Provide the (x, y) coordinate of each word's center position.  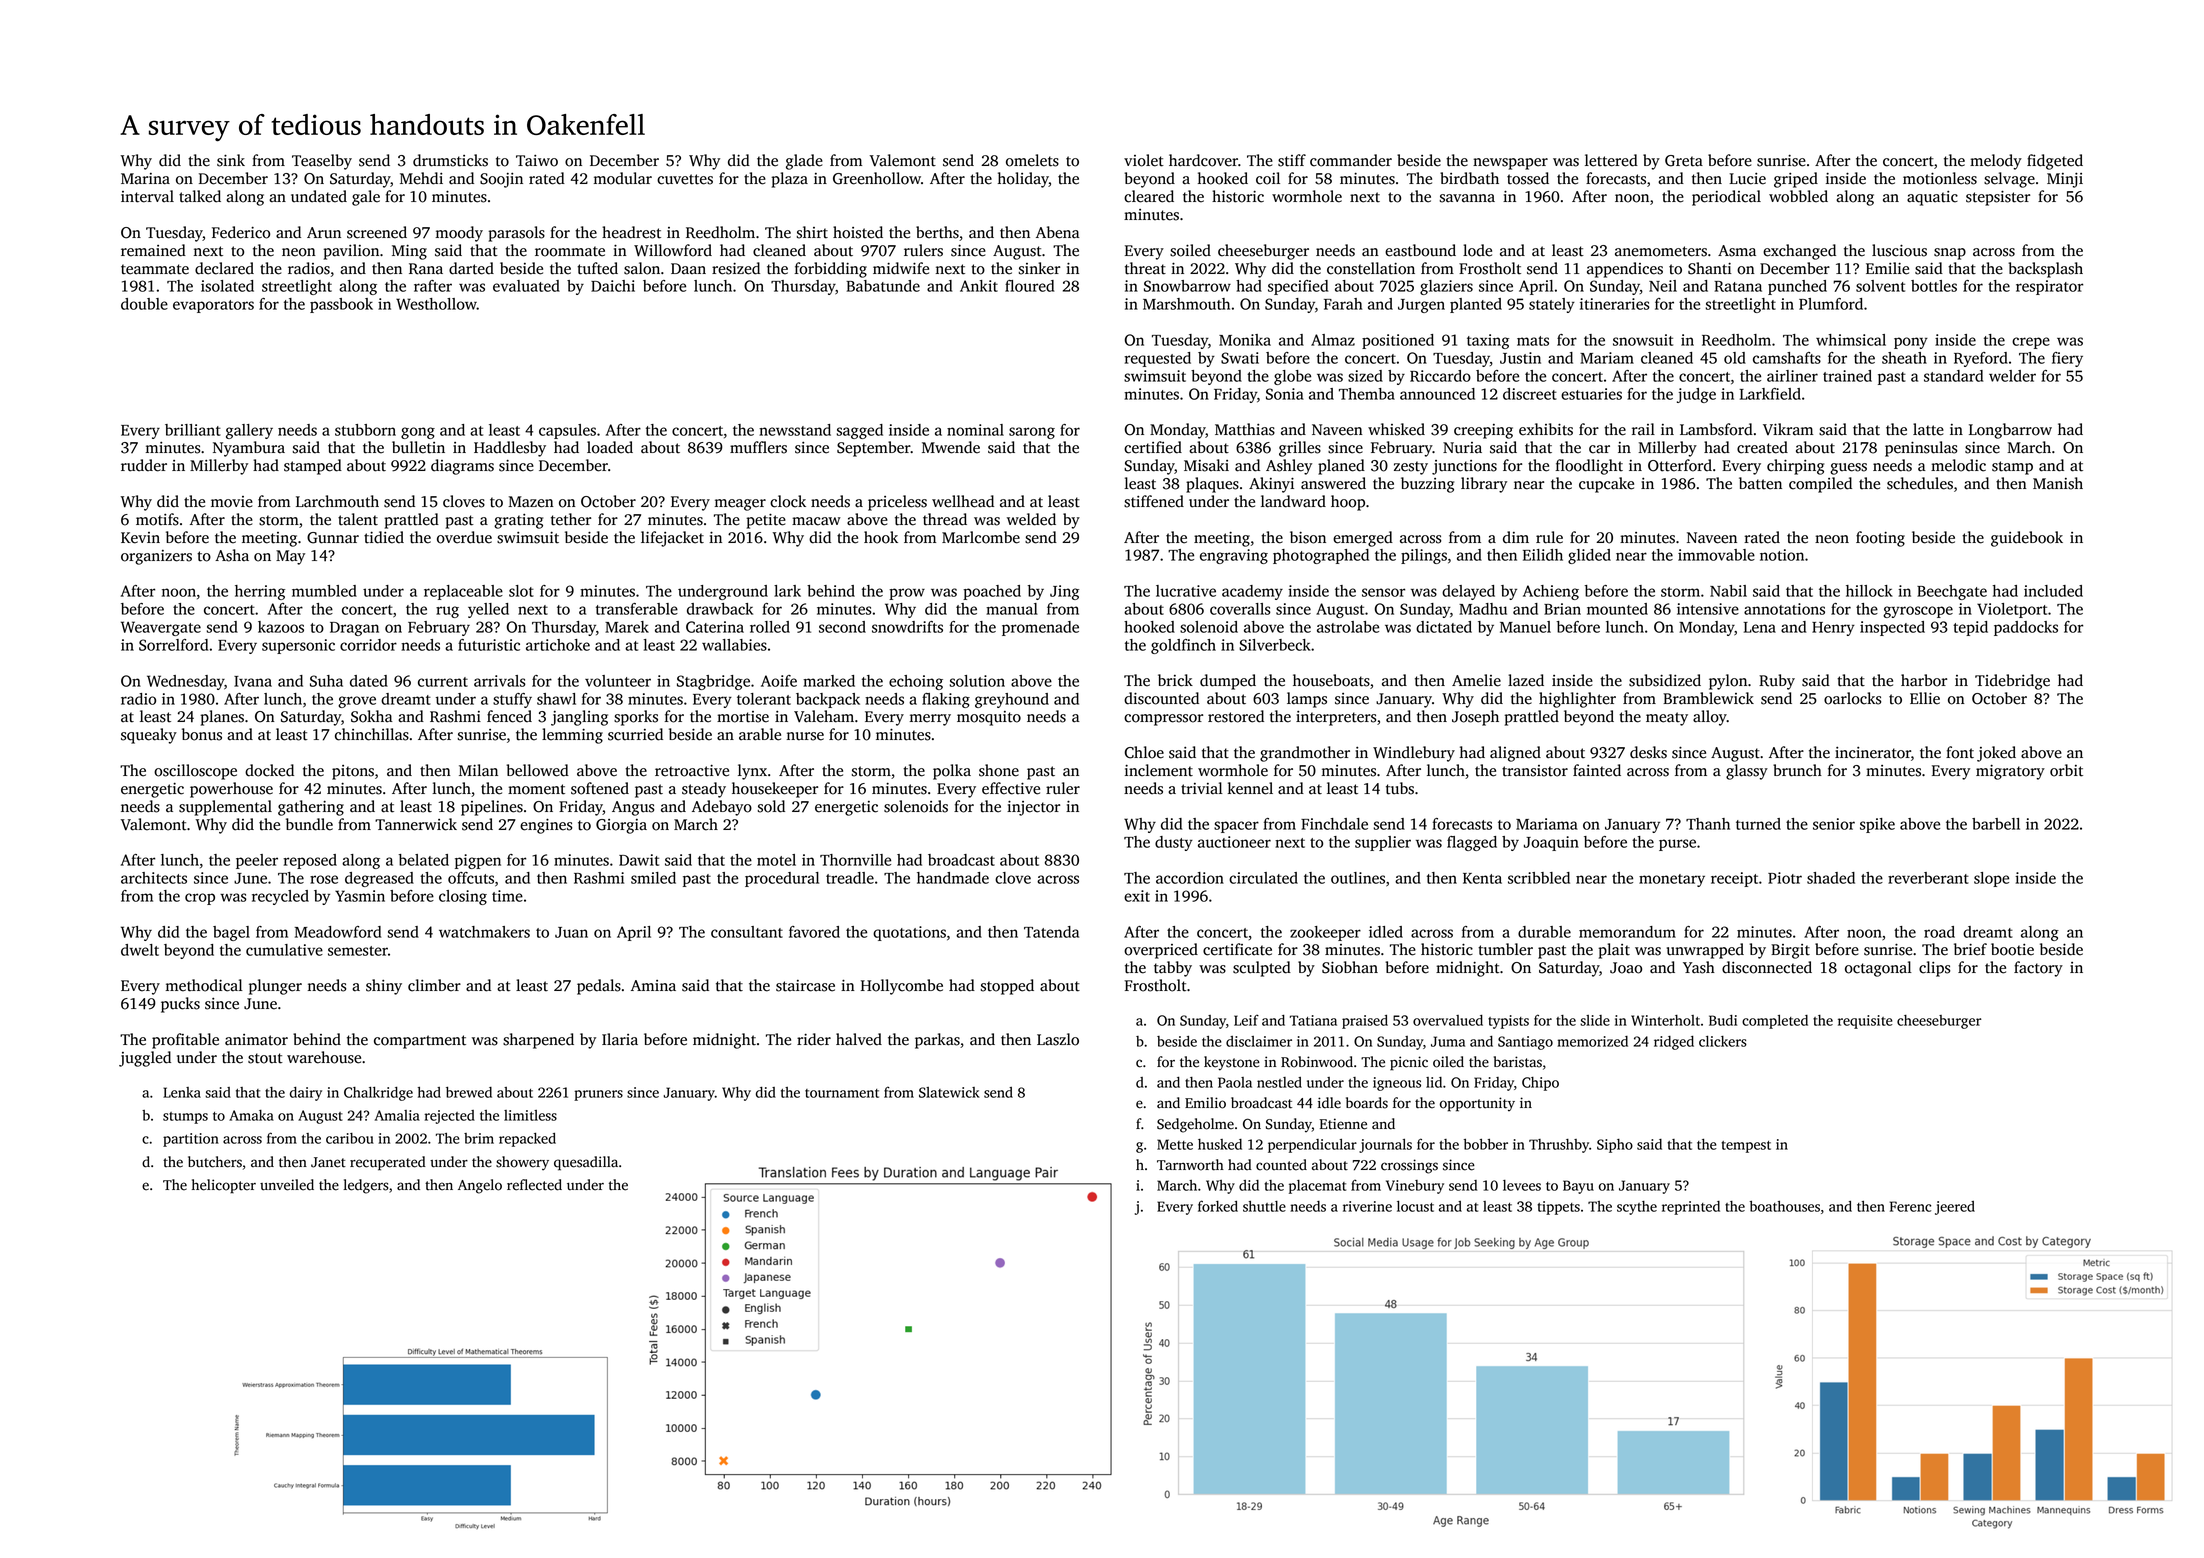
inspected (1892, 628)
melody (1996, 162)
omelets (1032, 160)
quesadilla (586, 1163)
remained (153, 250)
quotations (909, 933)
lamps (1307, 700)
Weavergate (161, 628)
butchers (215, 1162)
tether (571, 519)
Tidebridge (2012, 682)
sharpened (538, 1041)
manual (1012, 609)
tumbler (1505, 949)
